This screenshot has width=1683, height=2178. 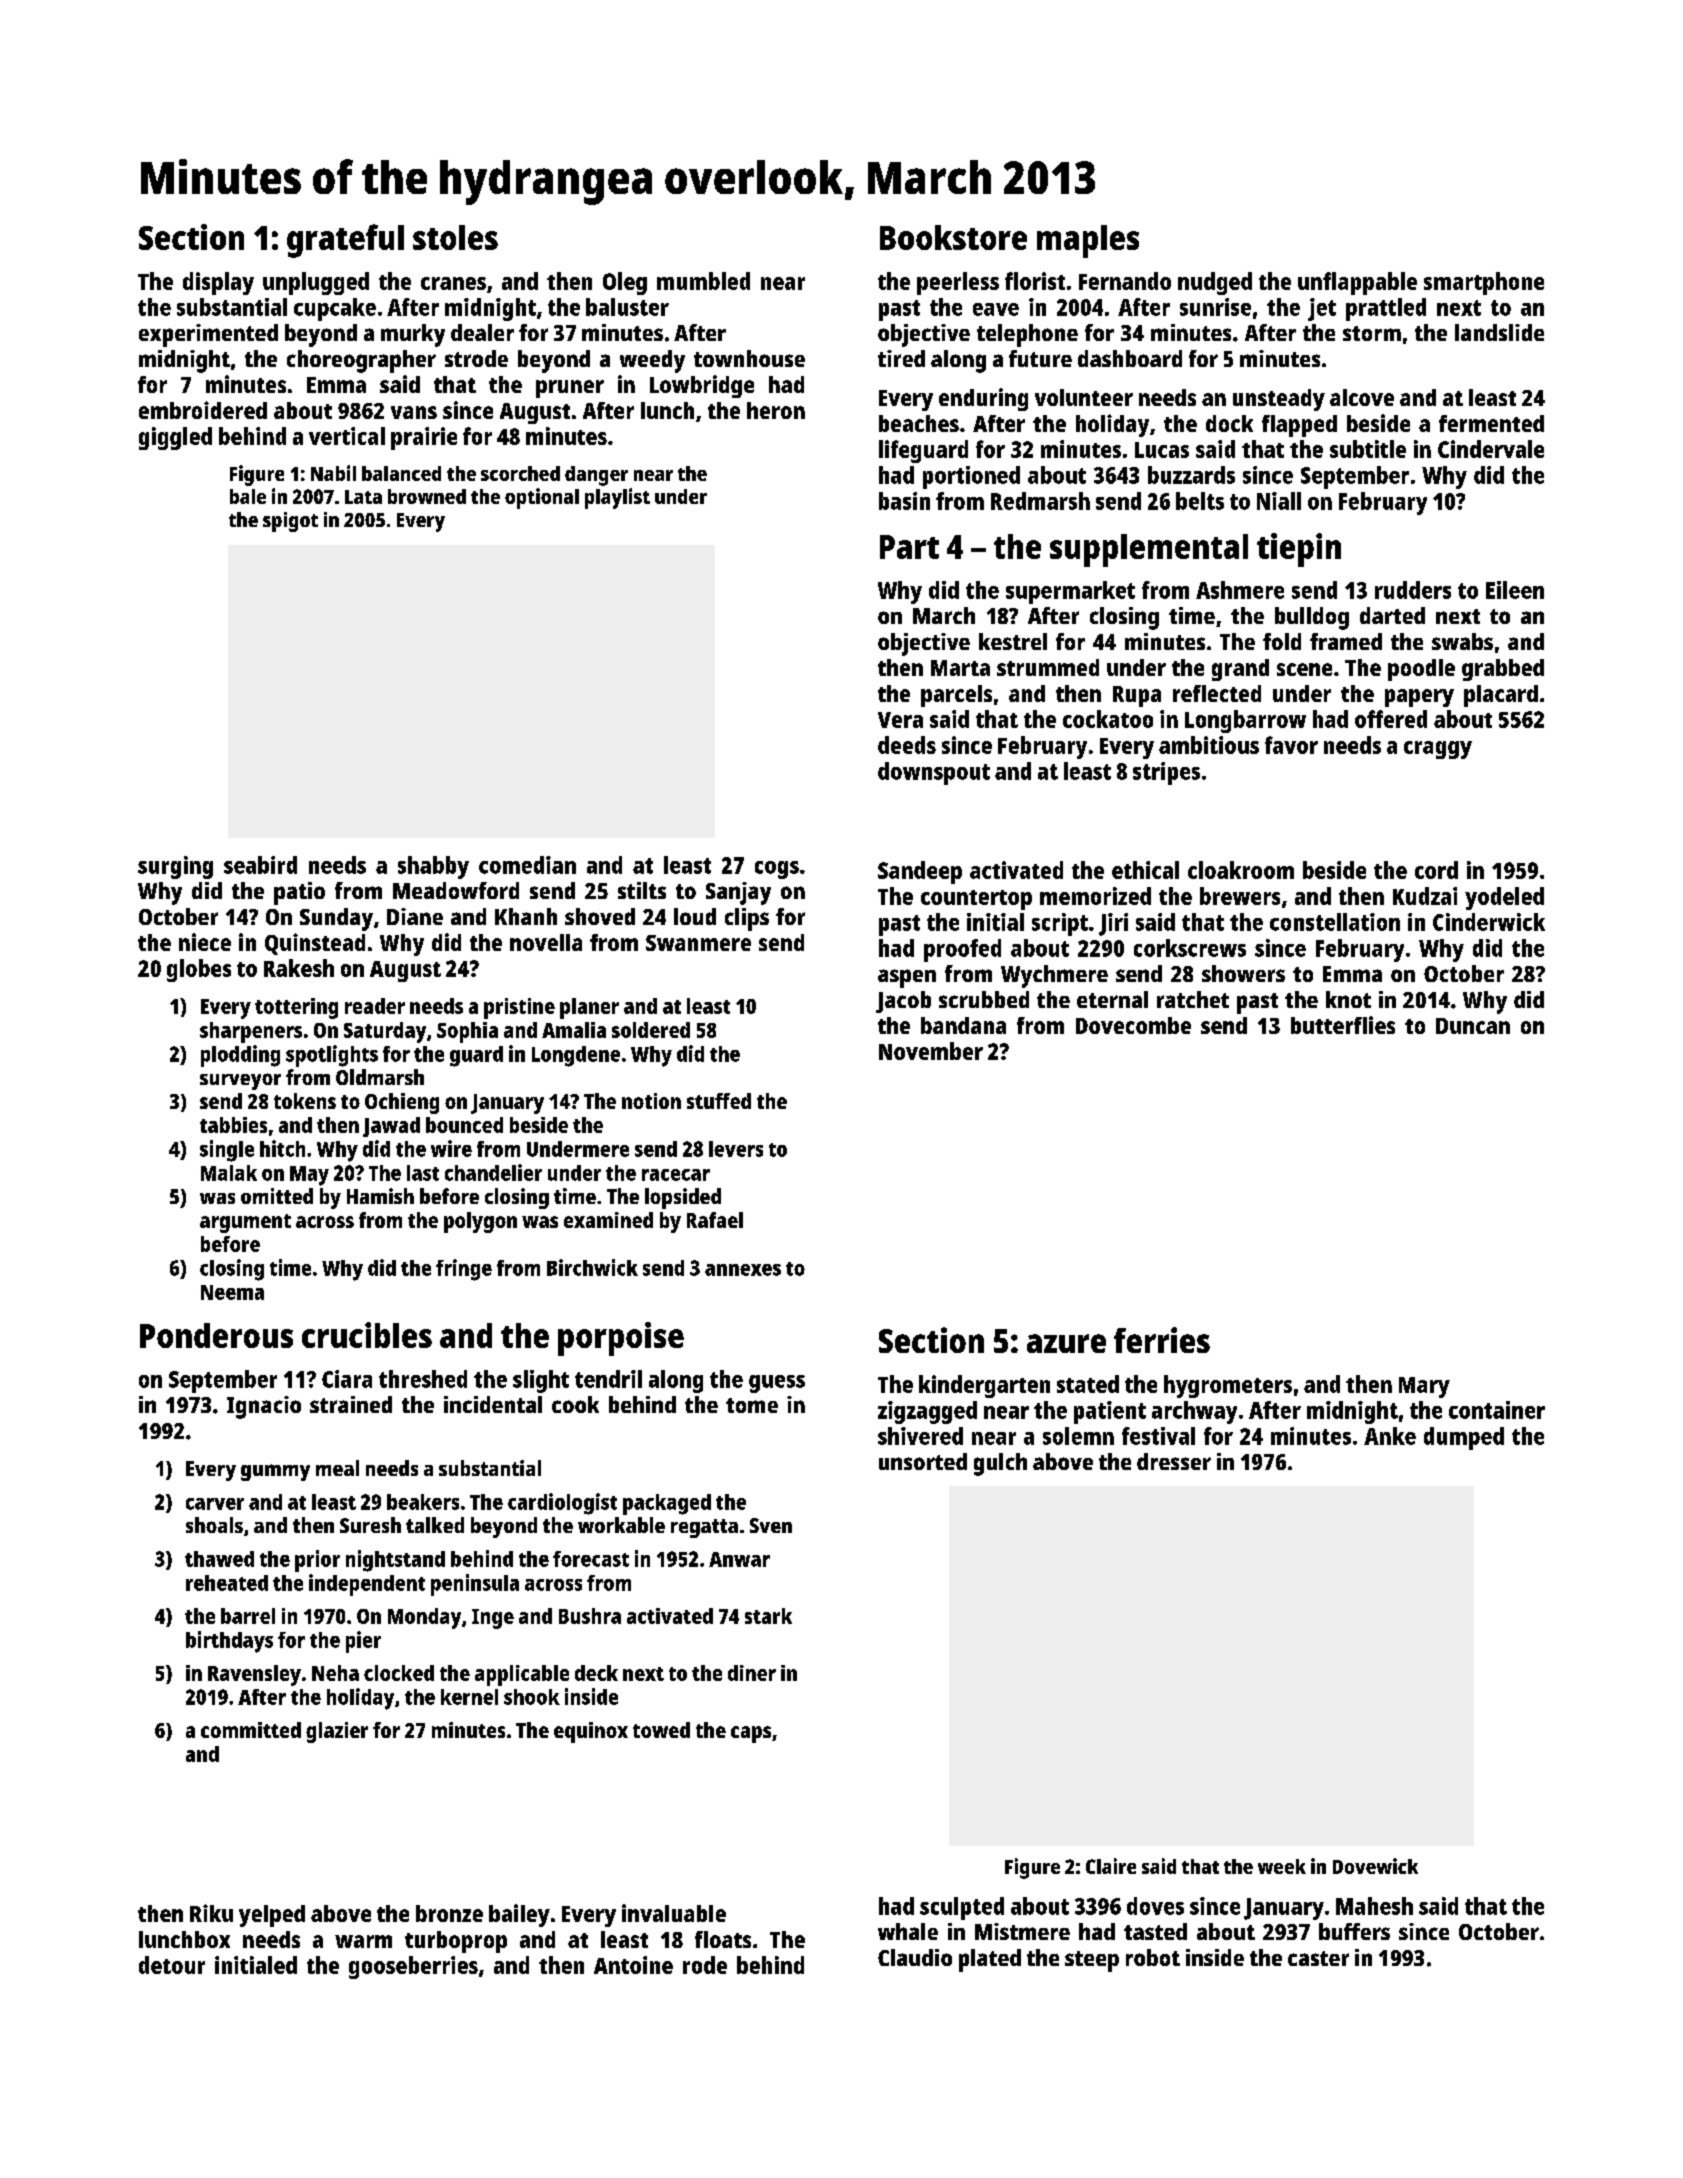 I want to click on Bookstore, so click(x=953, y=237).
